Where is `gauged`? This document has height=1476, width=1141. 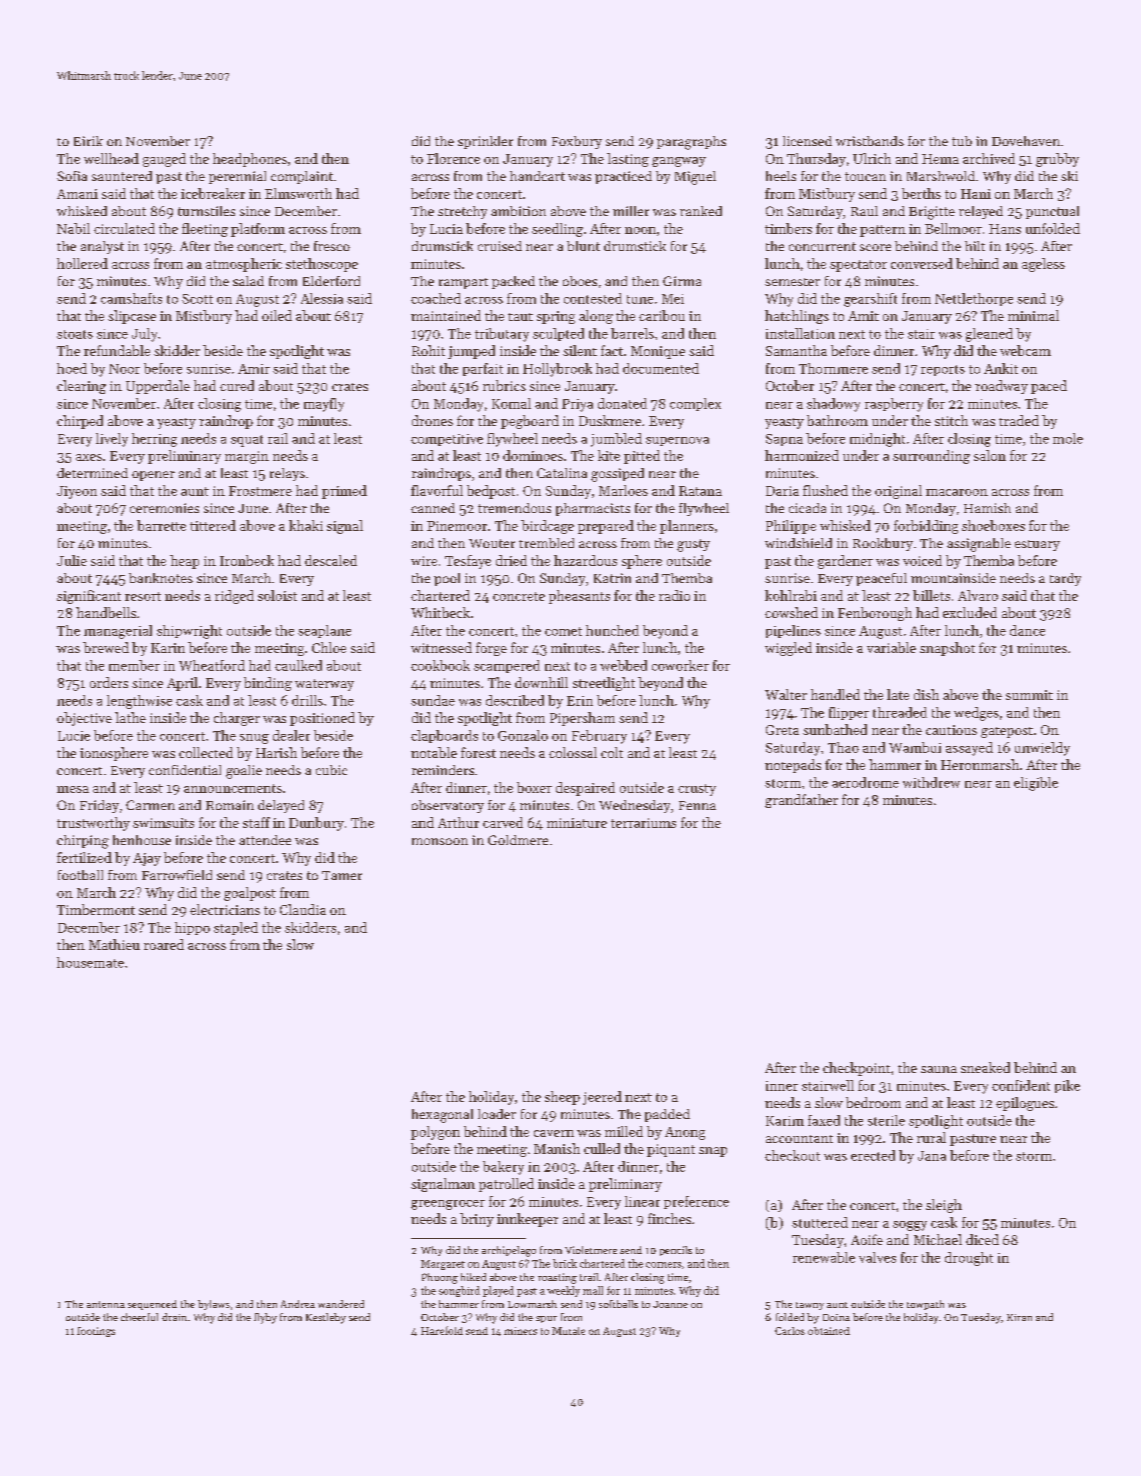 gauged is located at coordinates (164, 160).
